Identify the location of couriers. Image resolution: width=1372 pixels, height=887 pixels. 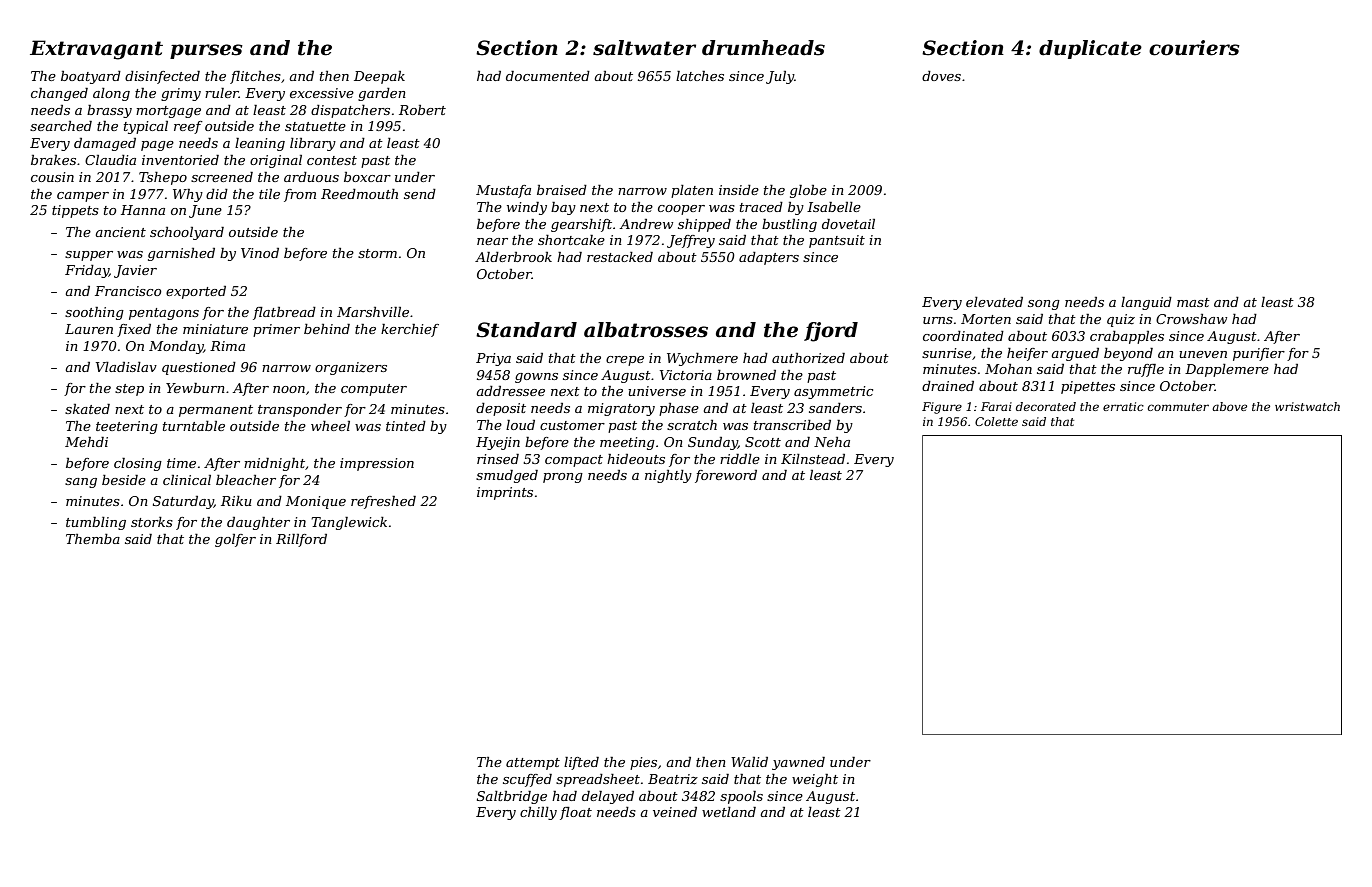
(1194, 48).
